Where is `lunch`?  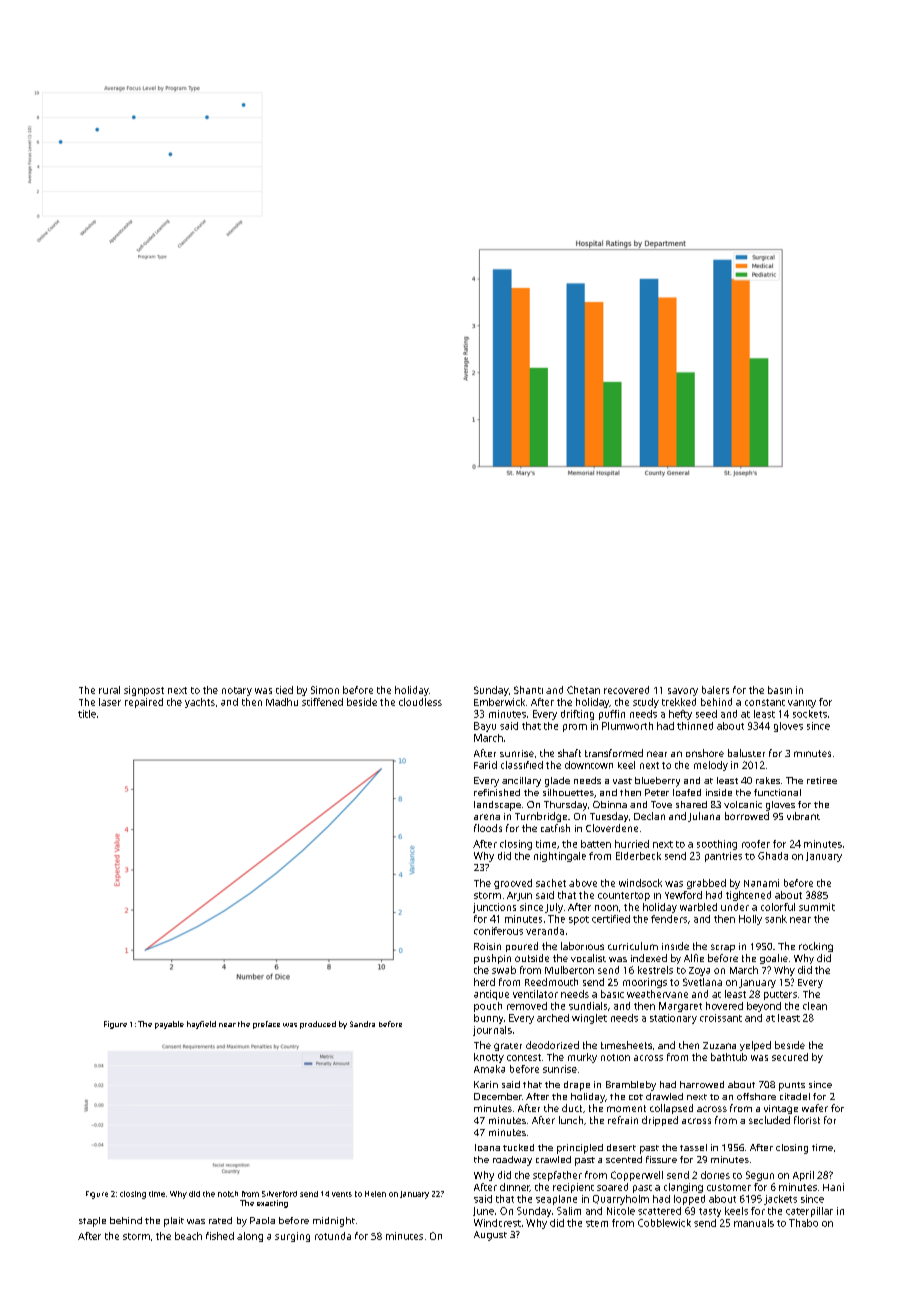
lunch is located at coordinates (571, 1120).
